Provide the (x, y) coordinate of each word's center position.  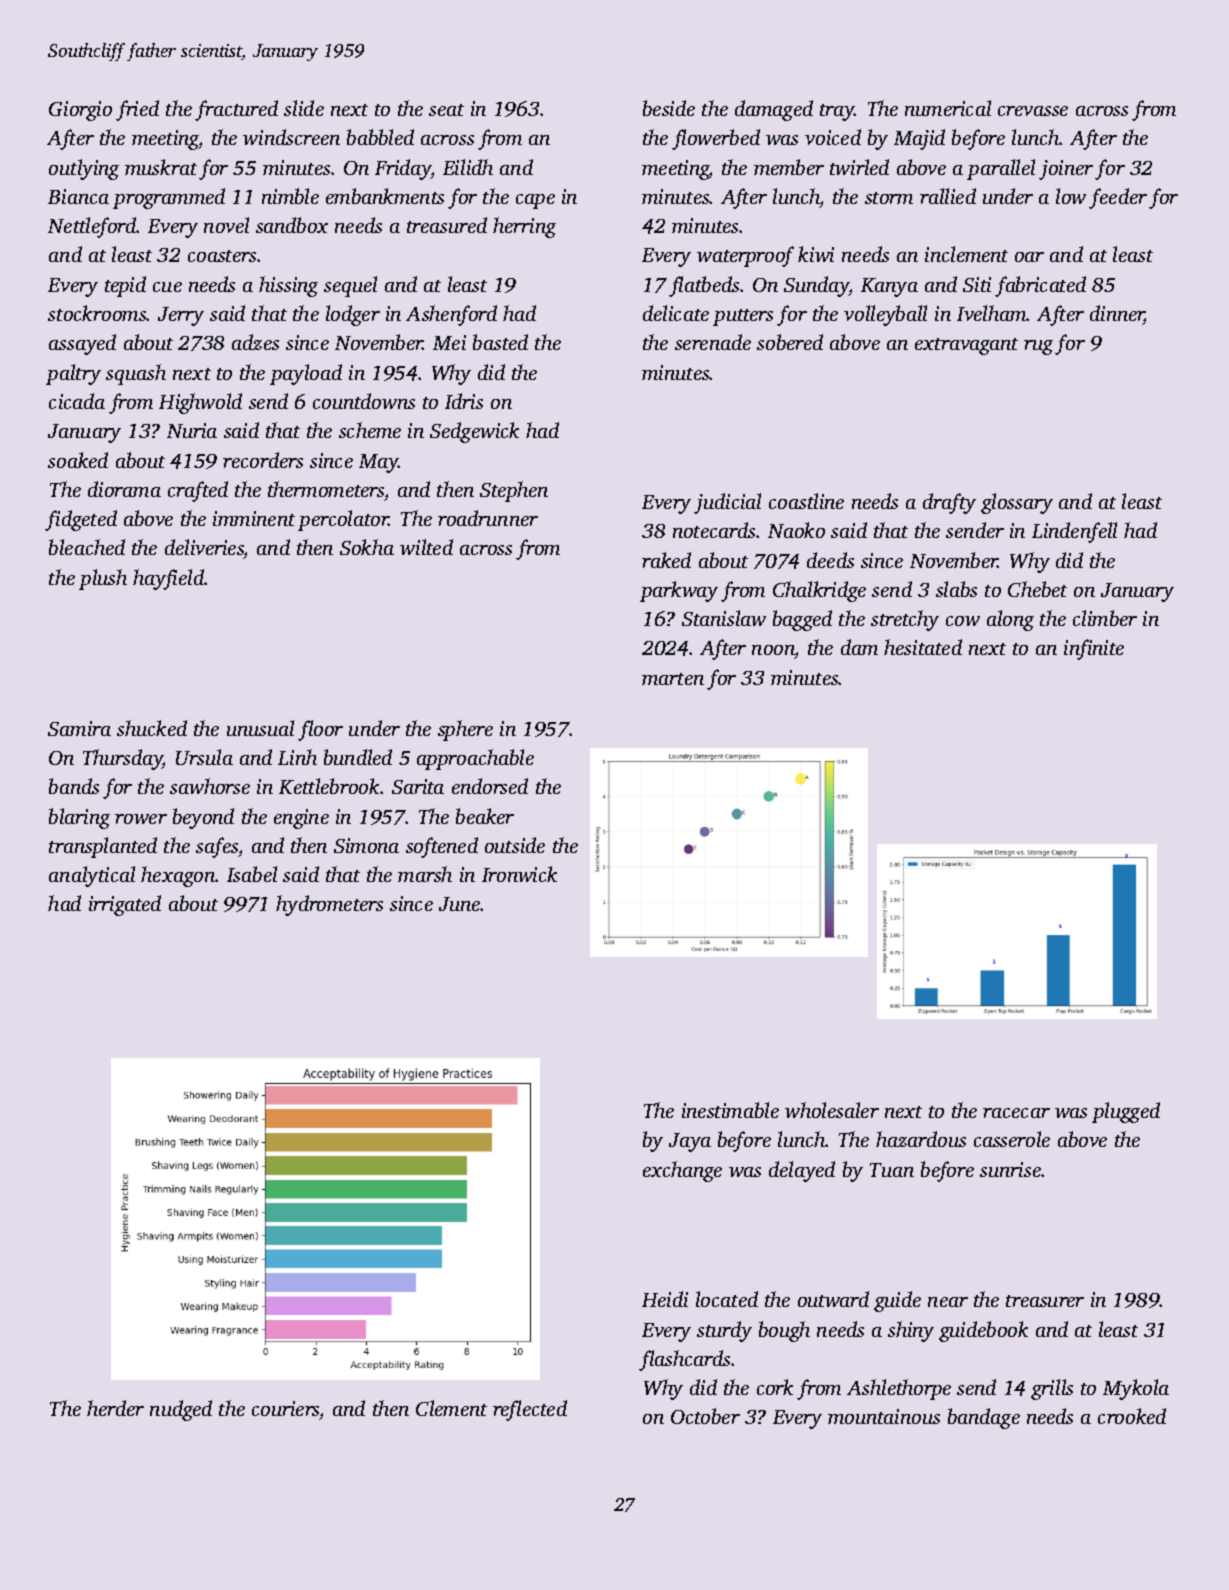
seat (446, 110)
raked (666, 560)
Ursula (204, 757)
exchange (682, 1171)
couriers (285, 1408)
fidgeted (81, 520)
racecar (1016, 1113)
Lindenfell (1074, 532)
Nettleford (92, 227)
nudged (181, 1410)
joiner (1066, 170)
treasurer (1045, 1301)
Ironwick (519, 874)
